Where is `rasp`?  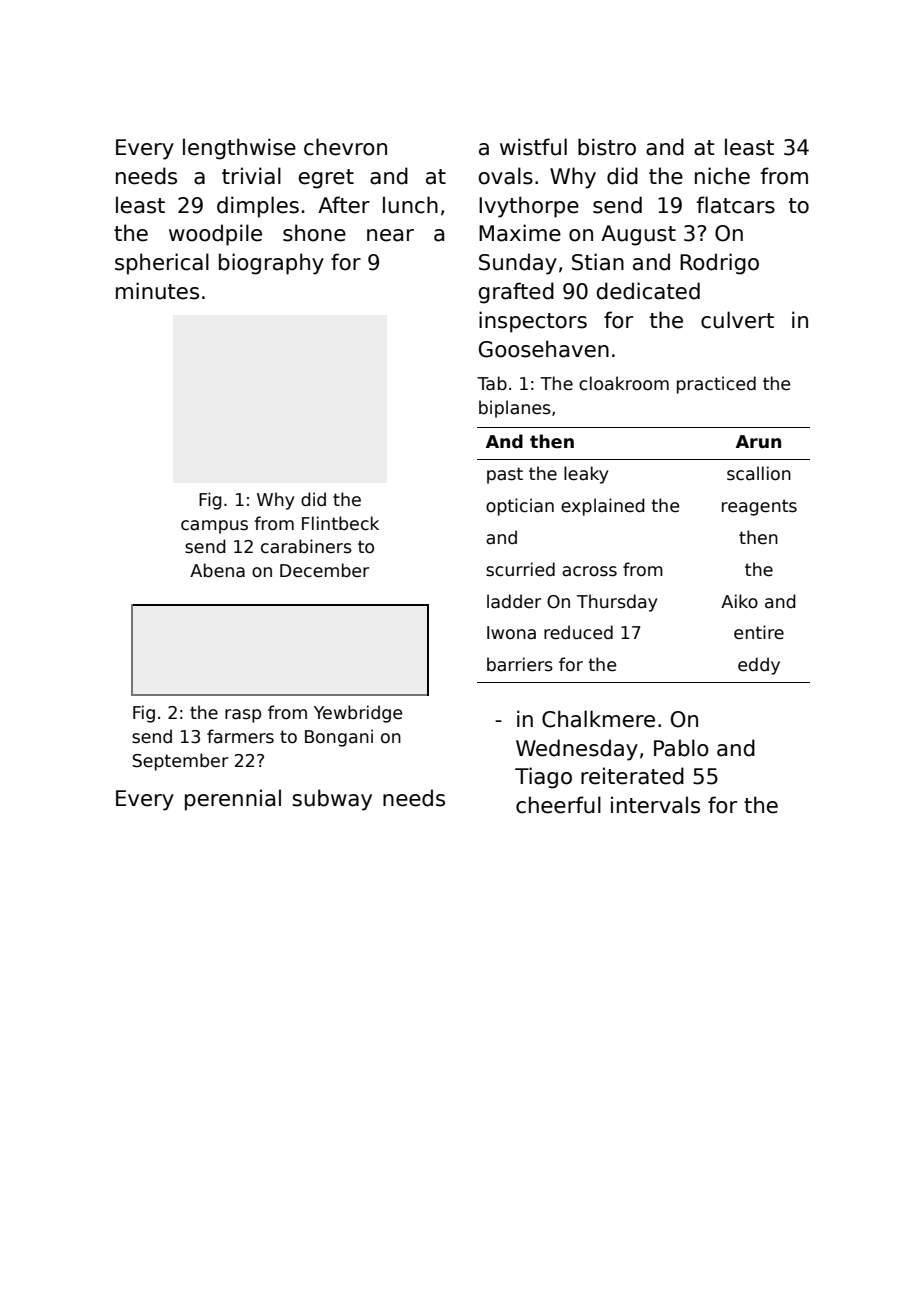 rasp is located at coordinates (243, 716).
